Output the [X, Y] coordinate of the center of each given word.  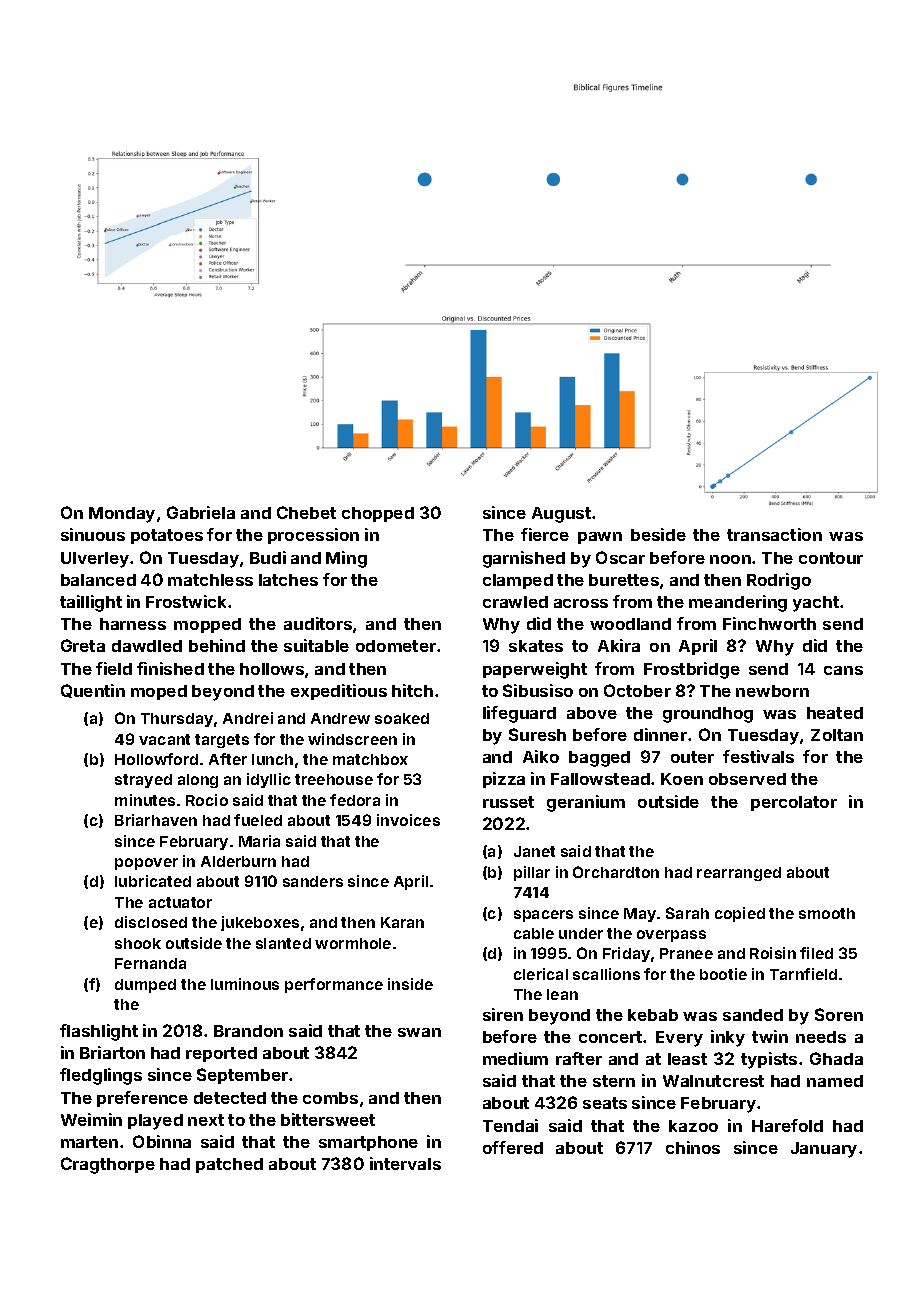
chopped [378, 514]
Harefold [787, 1125]
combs [330, 1098]
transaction [774, 534]
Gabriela [201, 512]
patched [229, 1165]
